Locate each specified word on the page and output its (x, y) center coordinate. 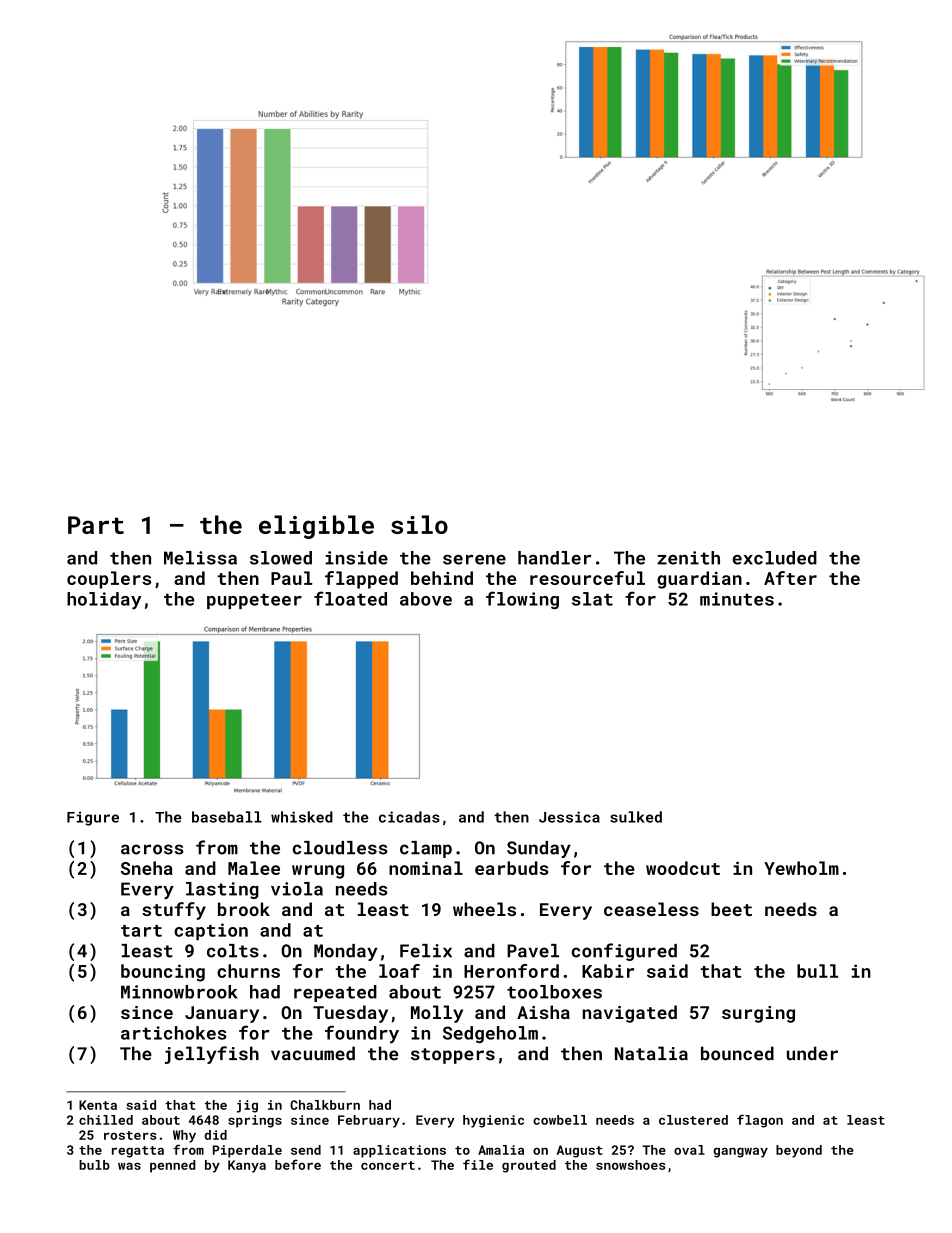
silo (419, 524)
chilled (106, 1120)
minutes (737, 599)
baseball (227, 817)
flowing (522, 600)
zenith (688, 558)
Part (96, 525)
